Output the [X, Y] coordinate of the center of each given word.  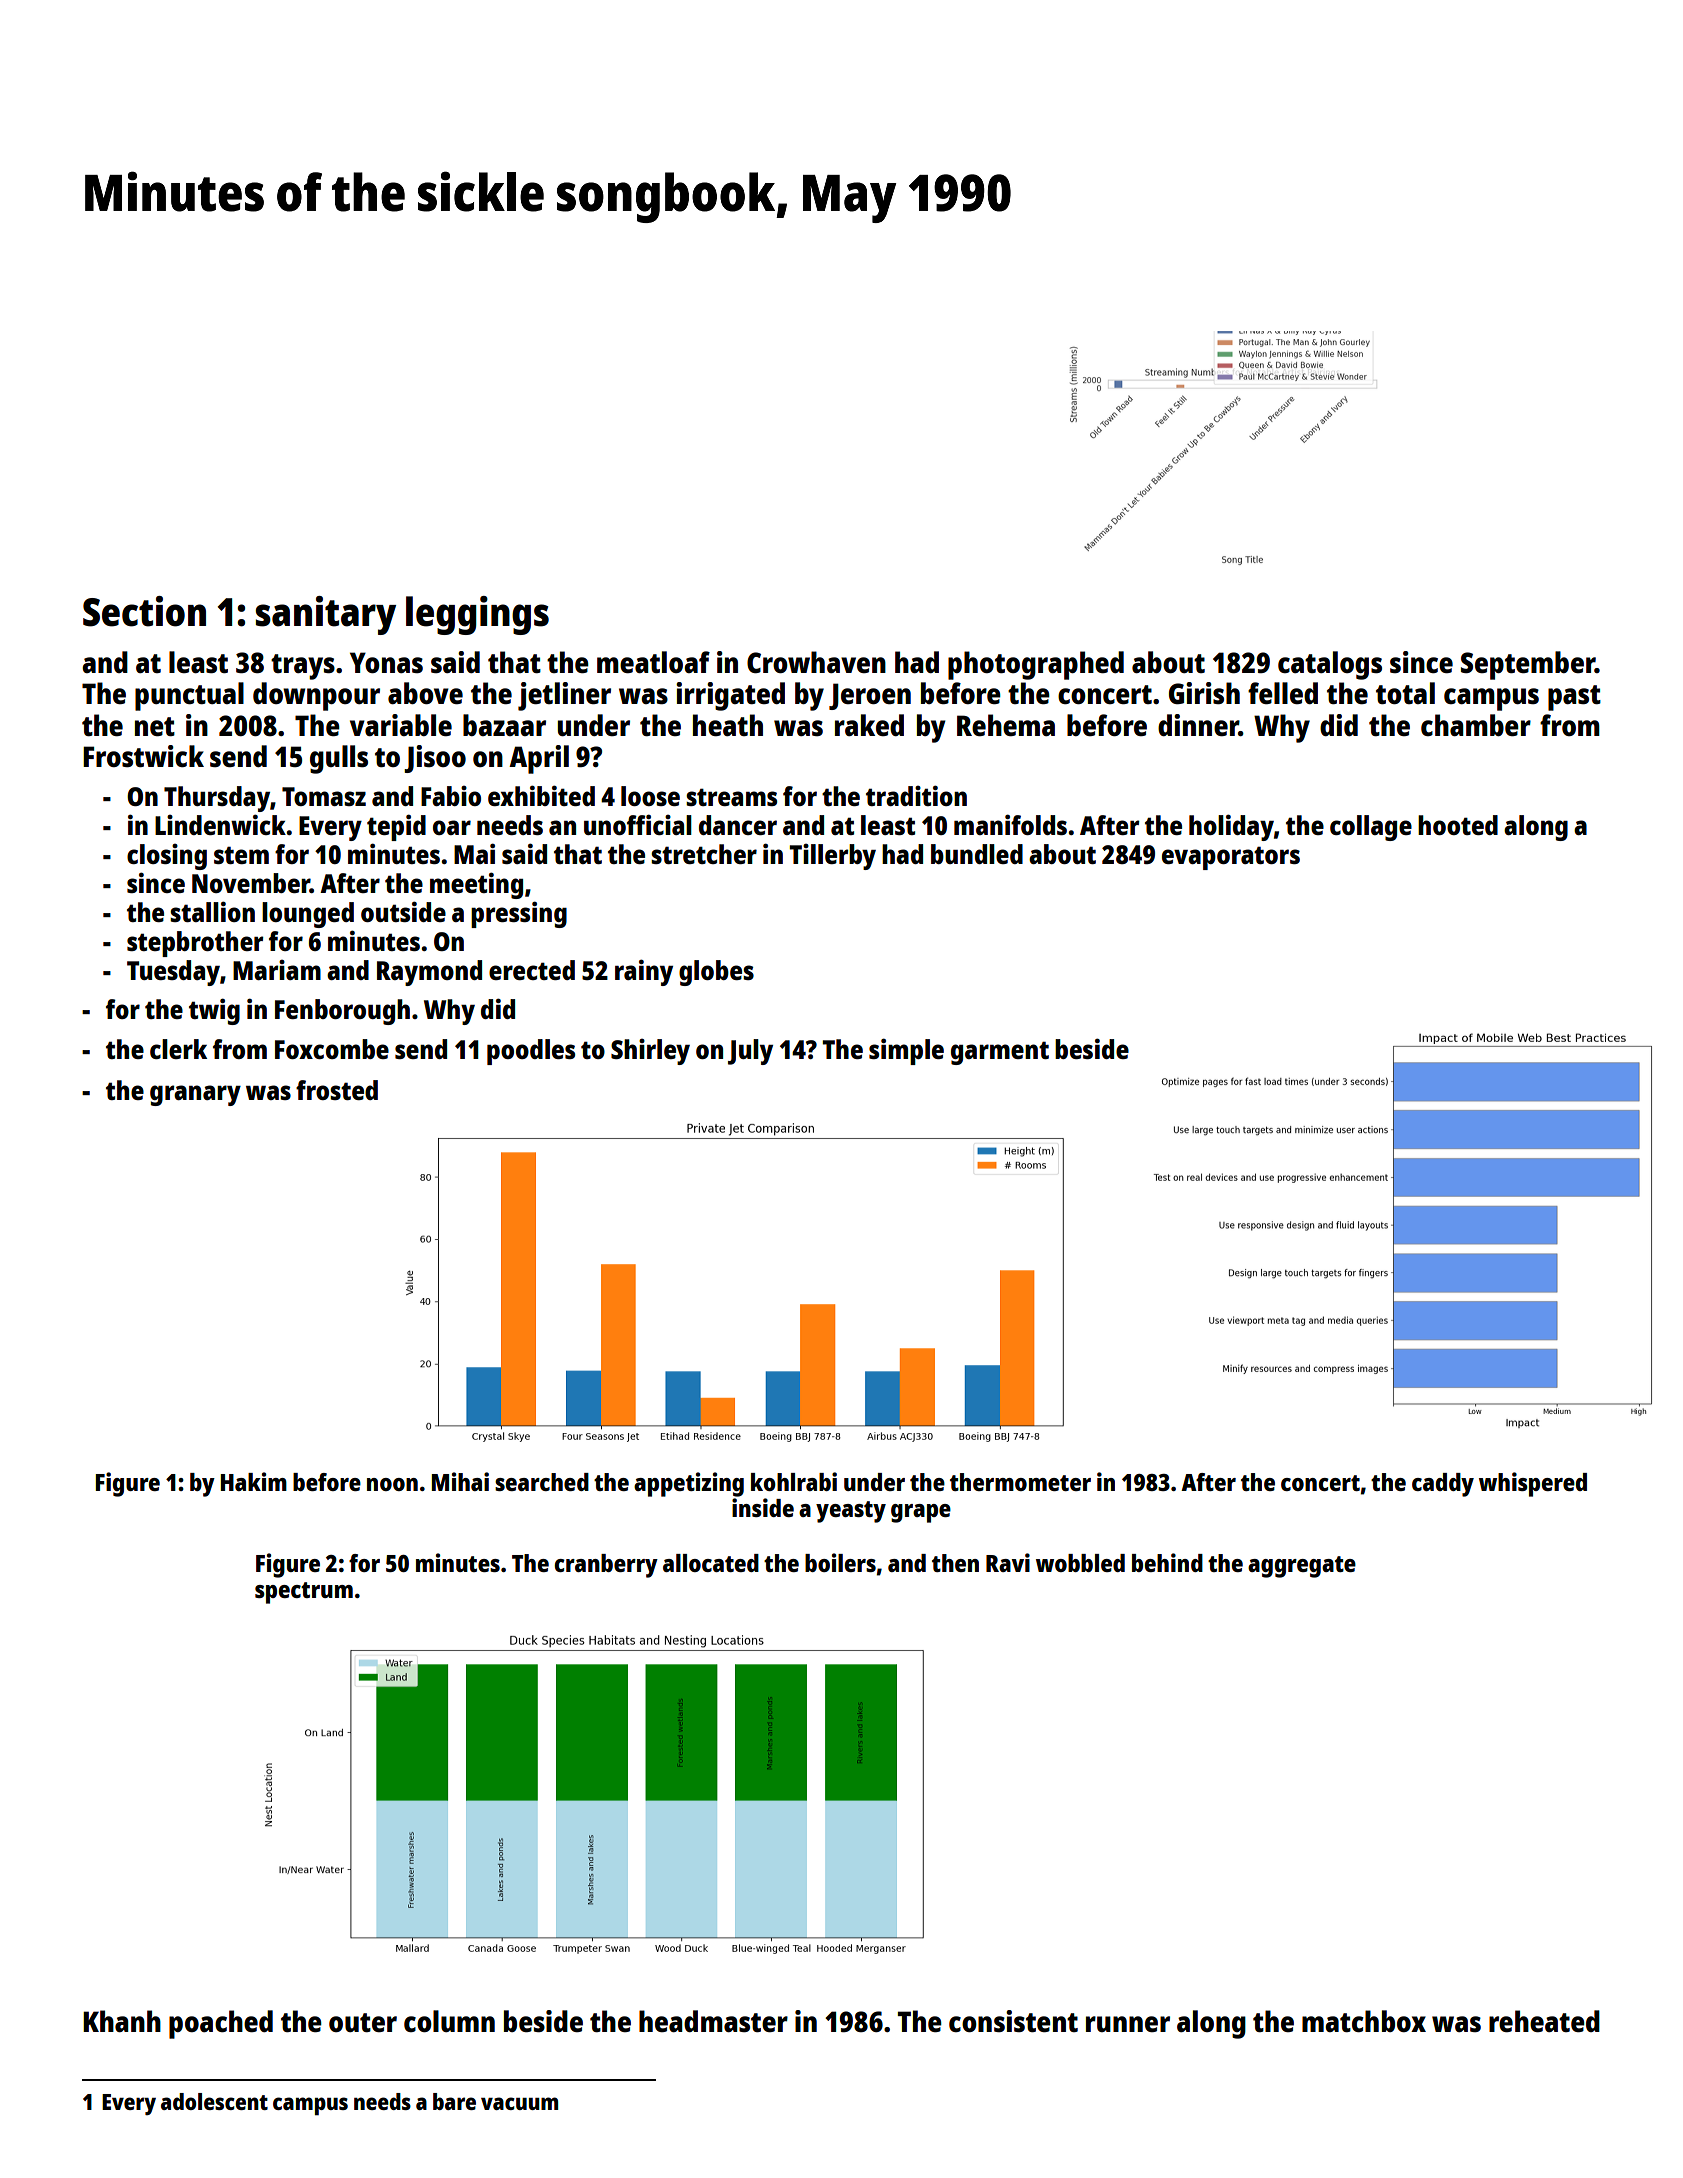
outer [363, 2022]
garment [1000, 1053]
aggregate [1302, 1567]
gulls [339, 759]
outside [403, 911]
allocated [711, 1563]
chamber [1476, 725]
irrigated [730, 696]
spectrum [304, 1593]
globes [716, 973]
